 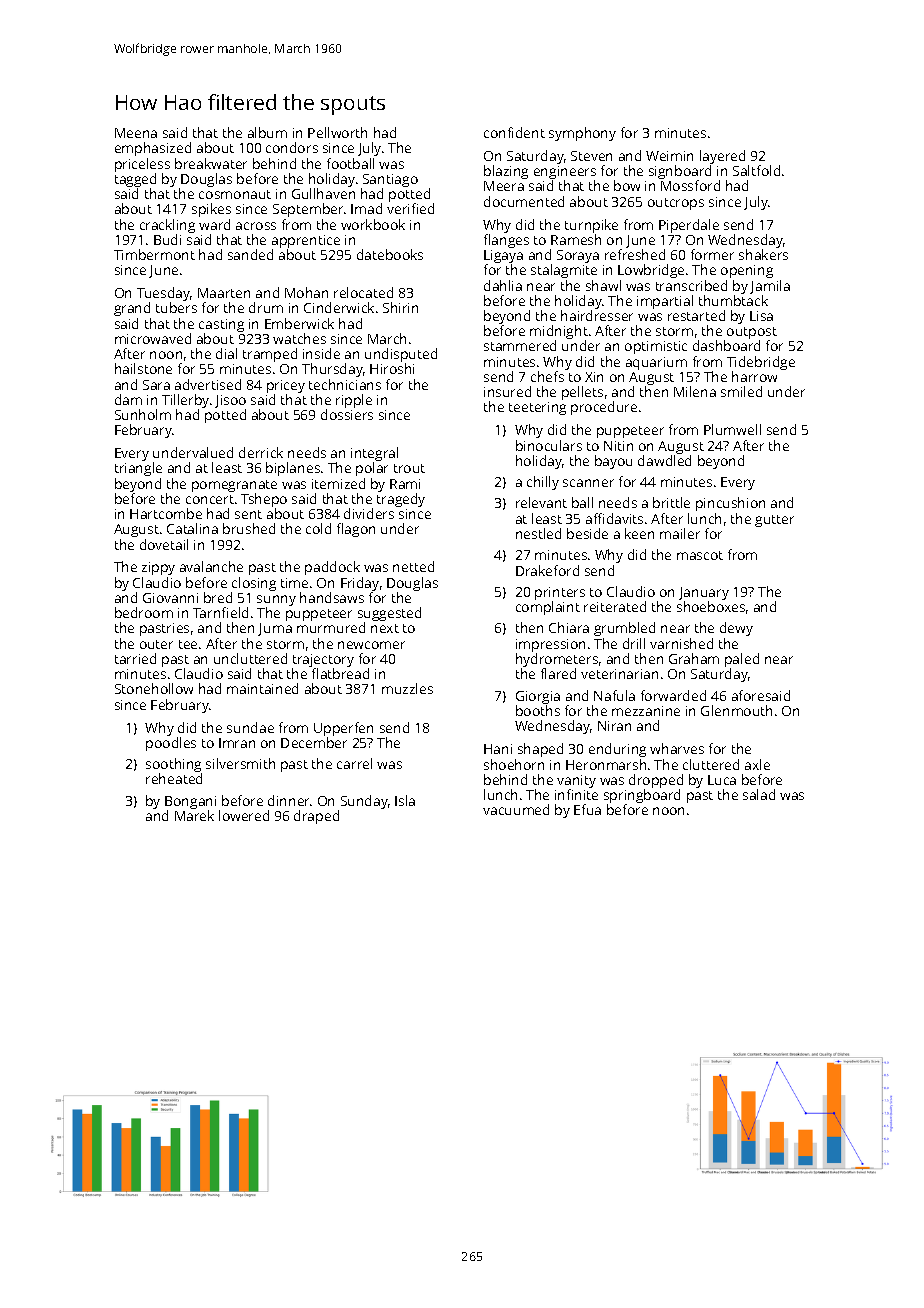 What do you see at coordinates (514, 132) in the page?
I see `confident` at bounding box center [514, 132].
